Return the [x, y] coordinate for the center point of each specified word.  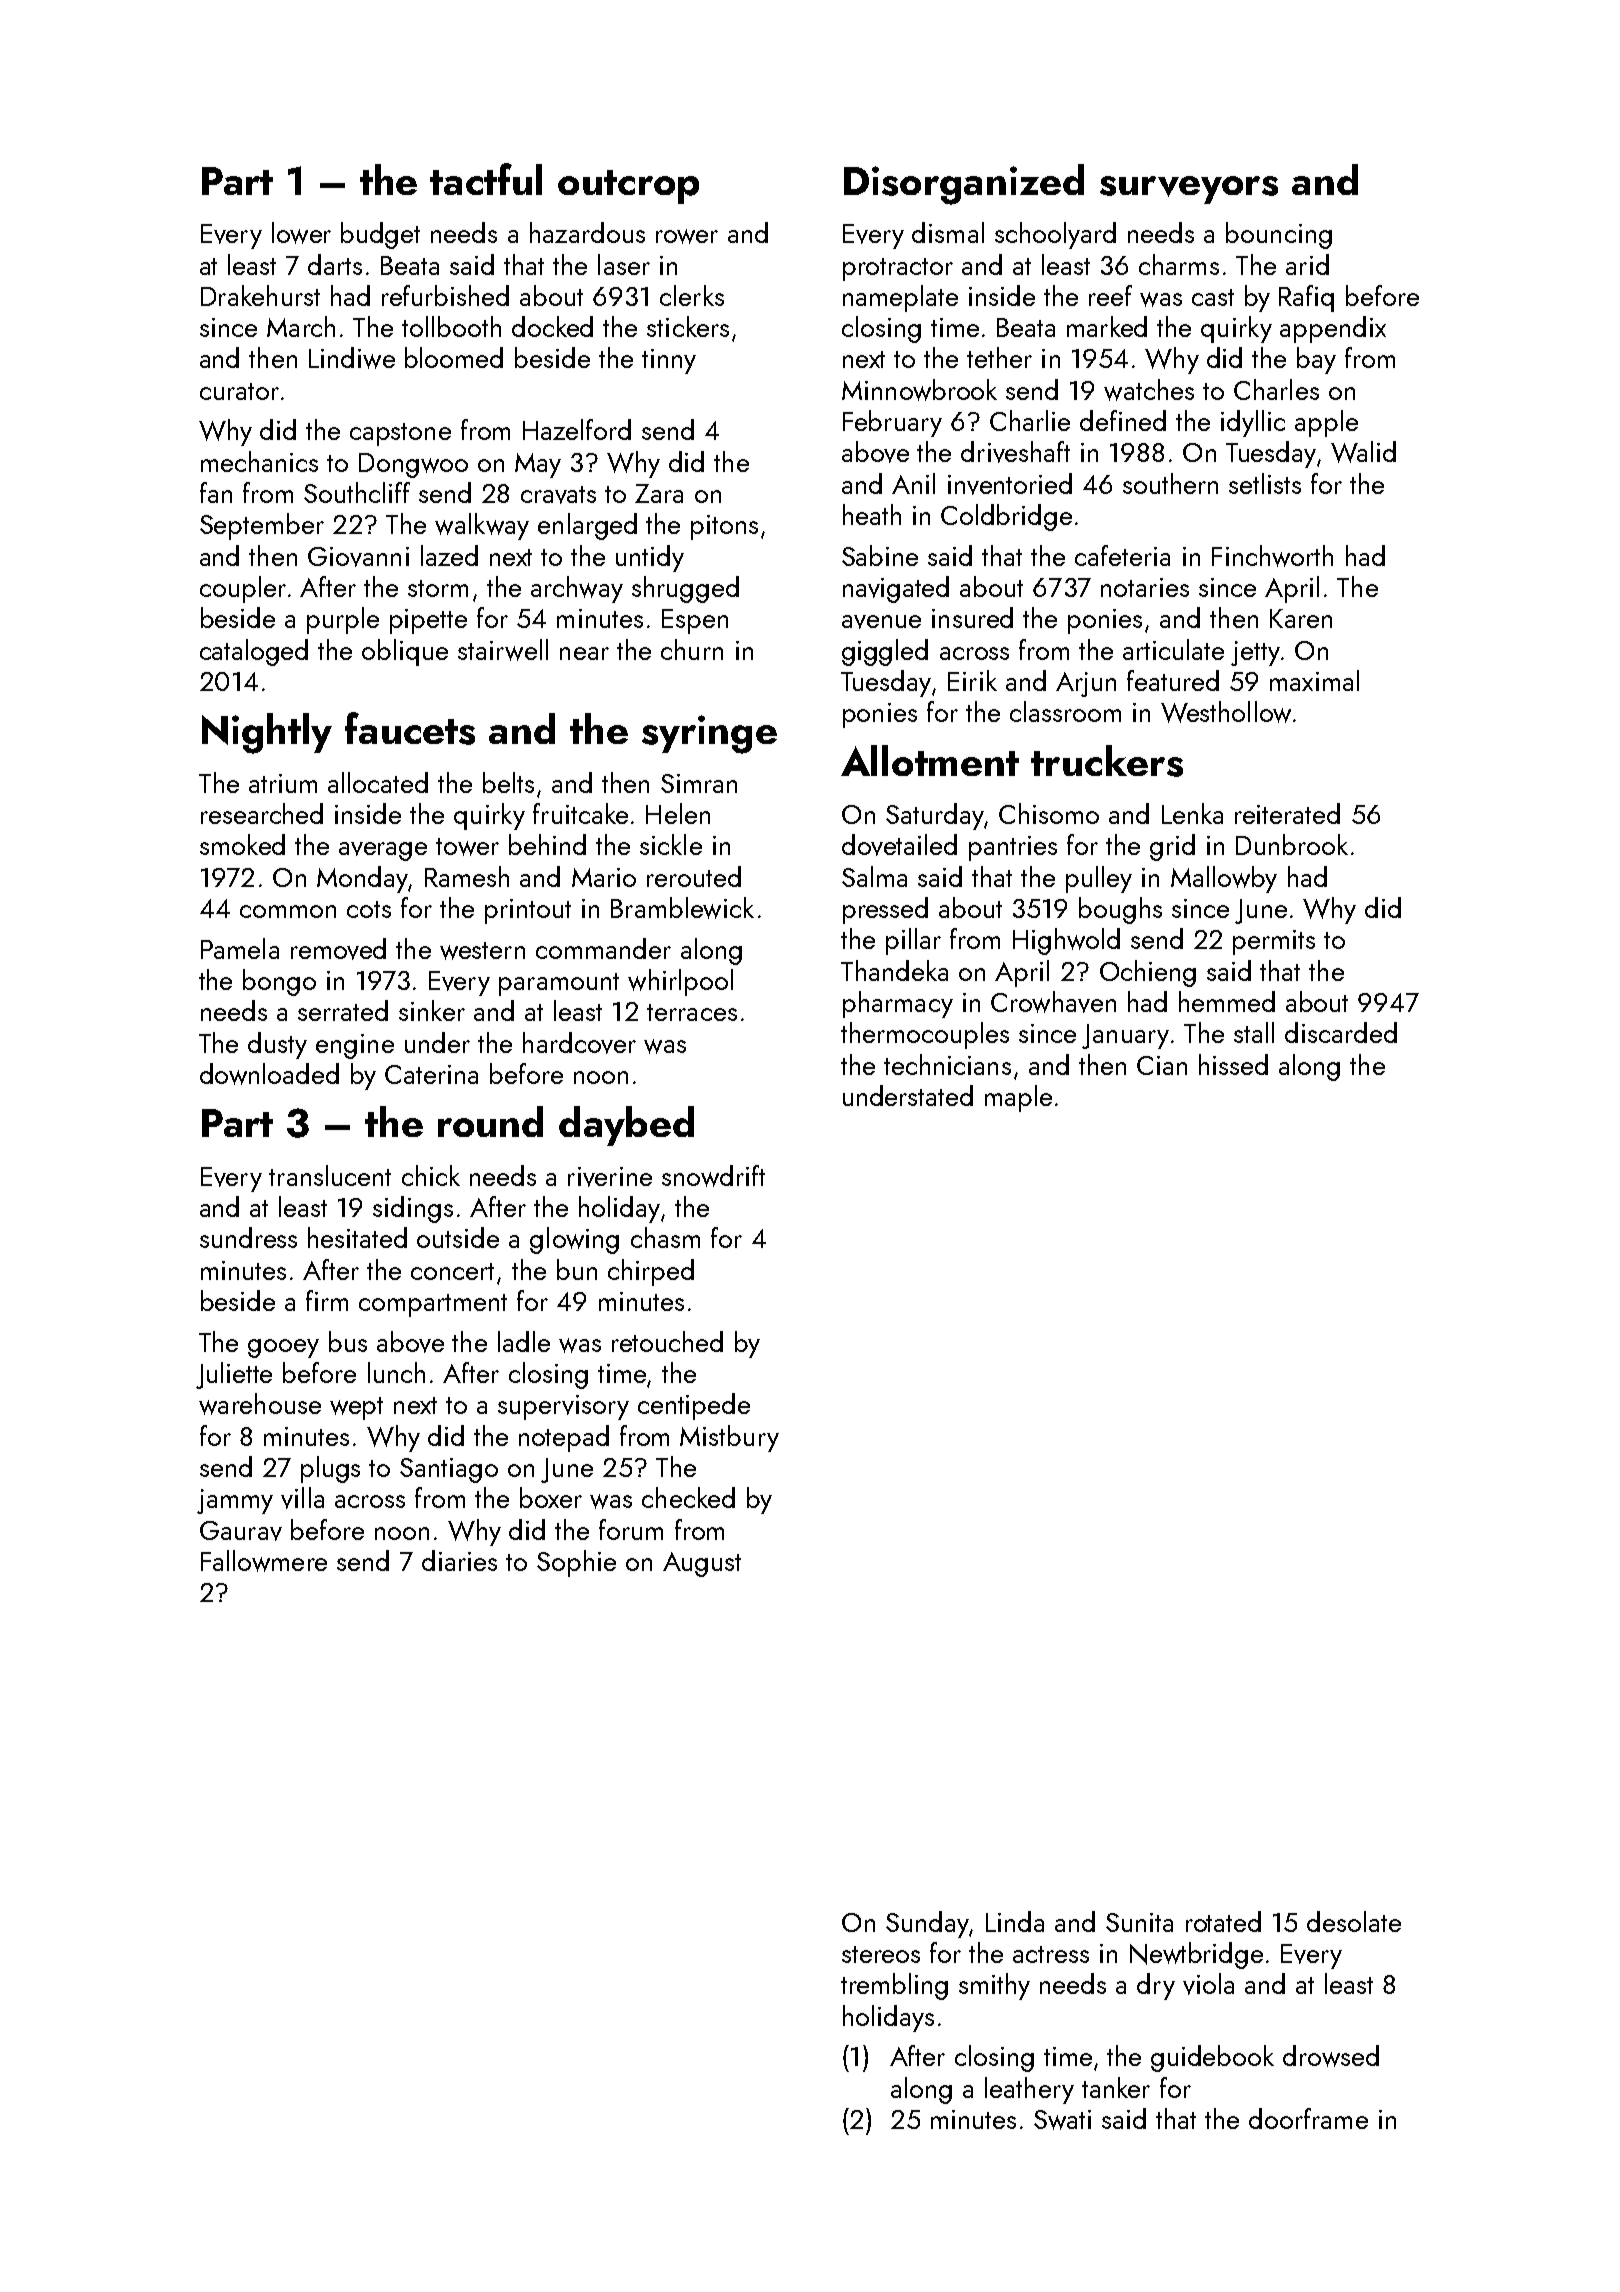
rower [687, 236]
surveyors [1189, 190]
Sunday [927, 1924]
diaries [459, 1560]
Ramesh [467, 876]
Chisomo [1049, 813]
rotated [1223, 1921]
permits [1274, 942]
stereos [881, 1954]
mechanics [259, 461]
